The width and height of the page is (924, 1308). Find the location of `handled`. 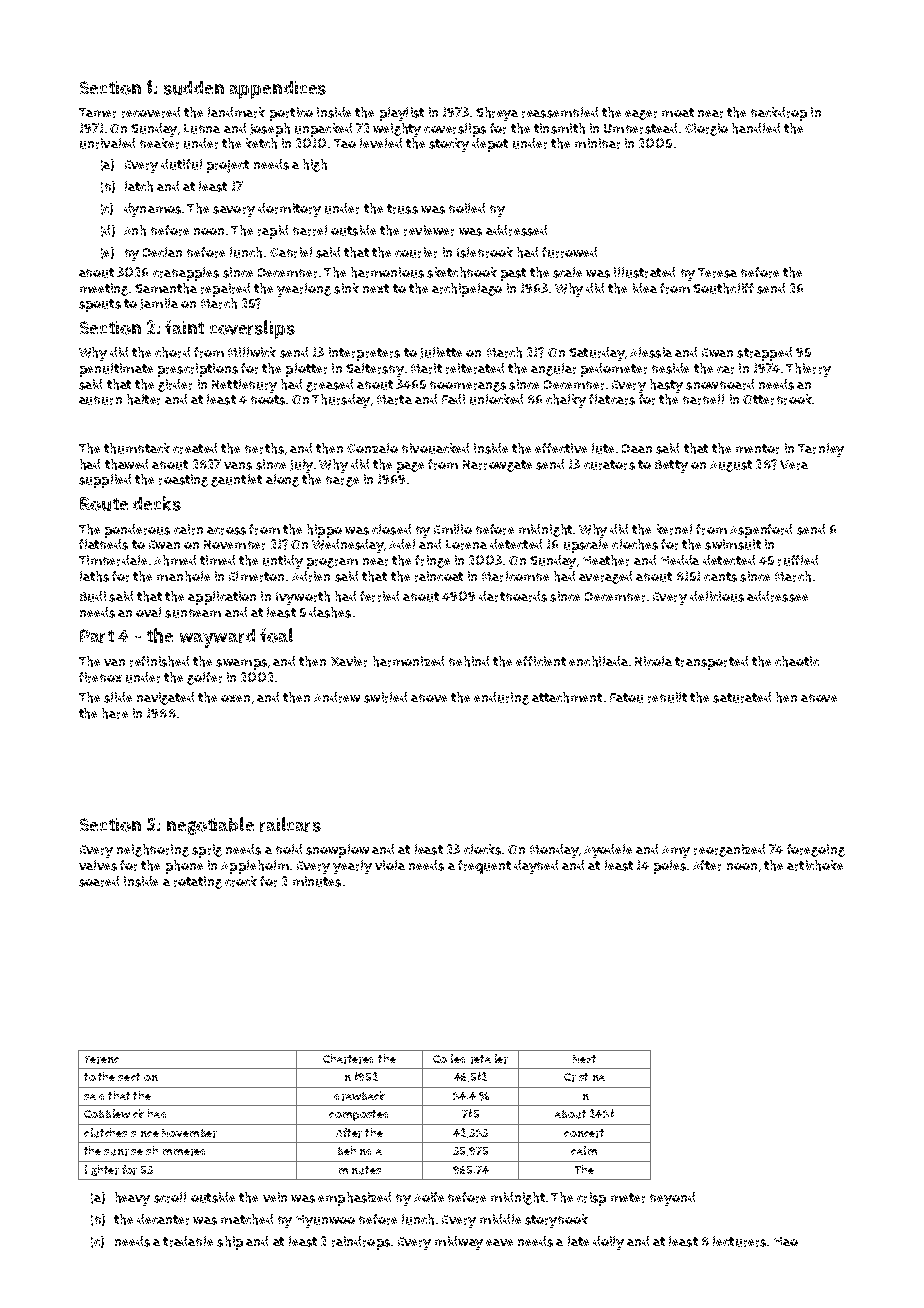

handled is located at coordinates (756, 128).
